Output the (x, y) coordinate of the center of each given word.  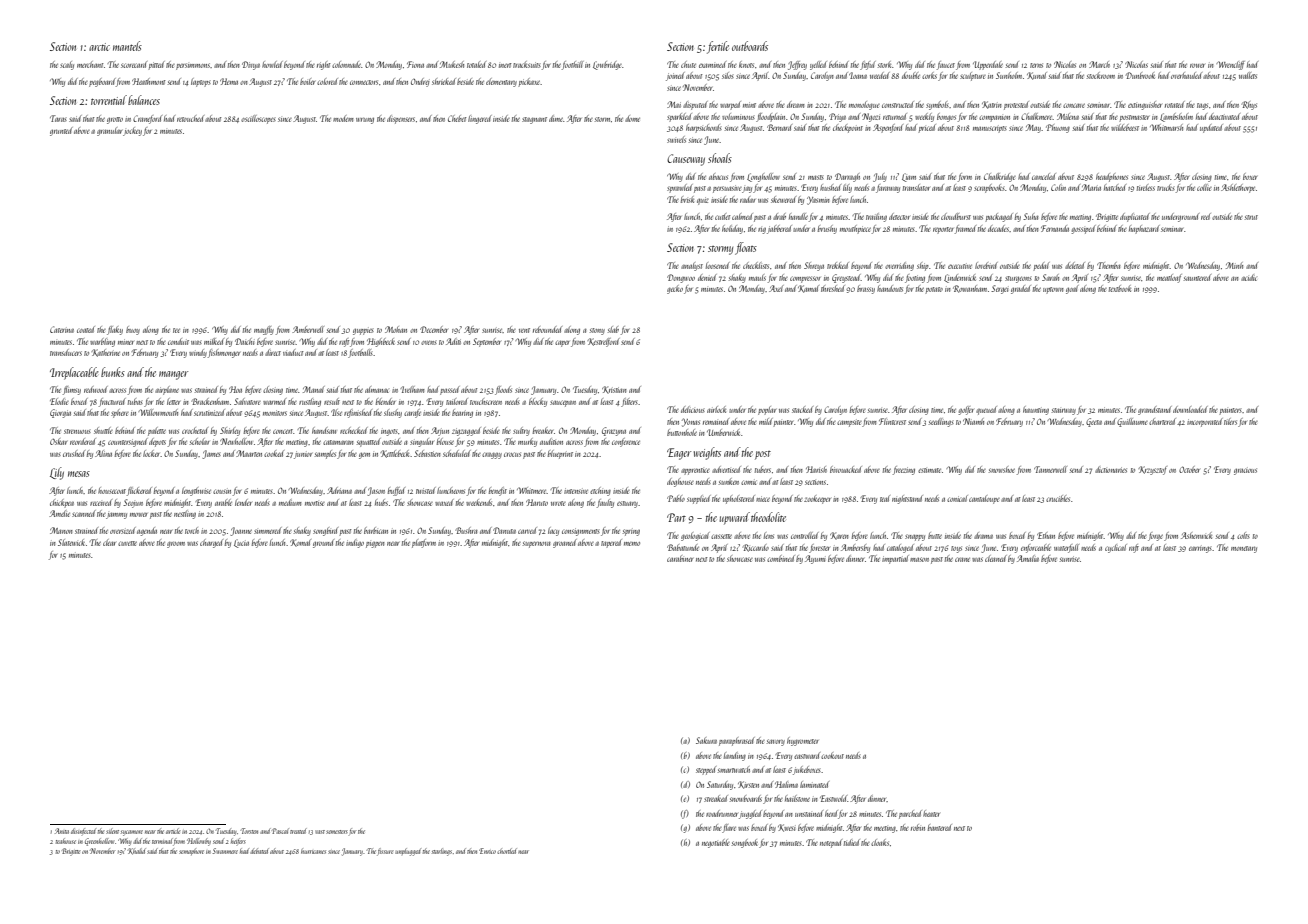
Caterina (62, 329)
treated (298, 831)
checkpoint (848, 128)
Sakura (706, 740)
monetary (1244, 549)
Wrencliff (1230, 65)
